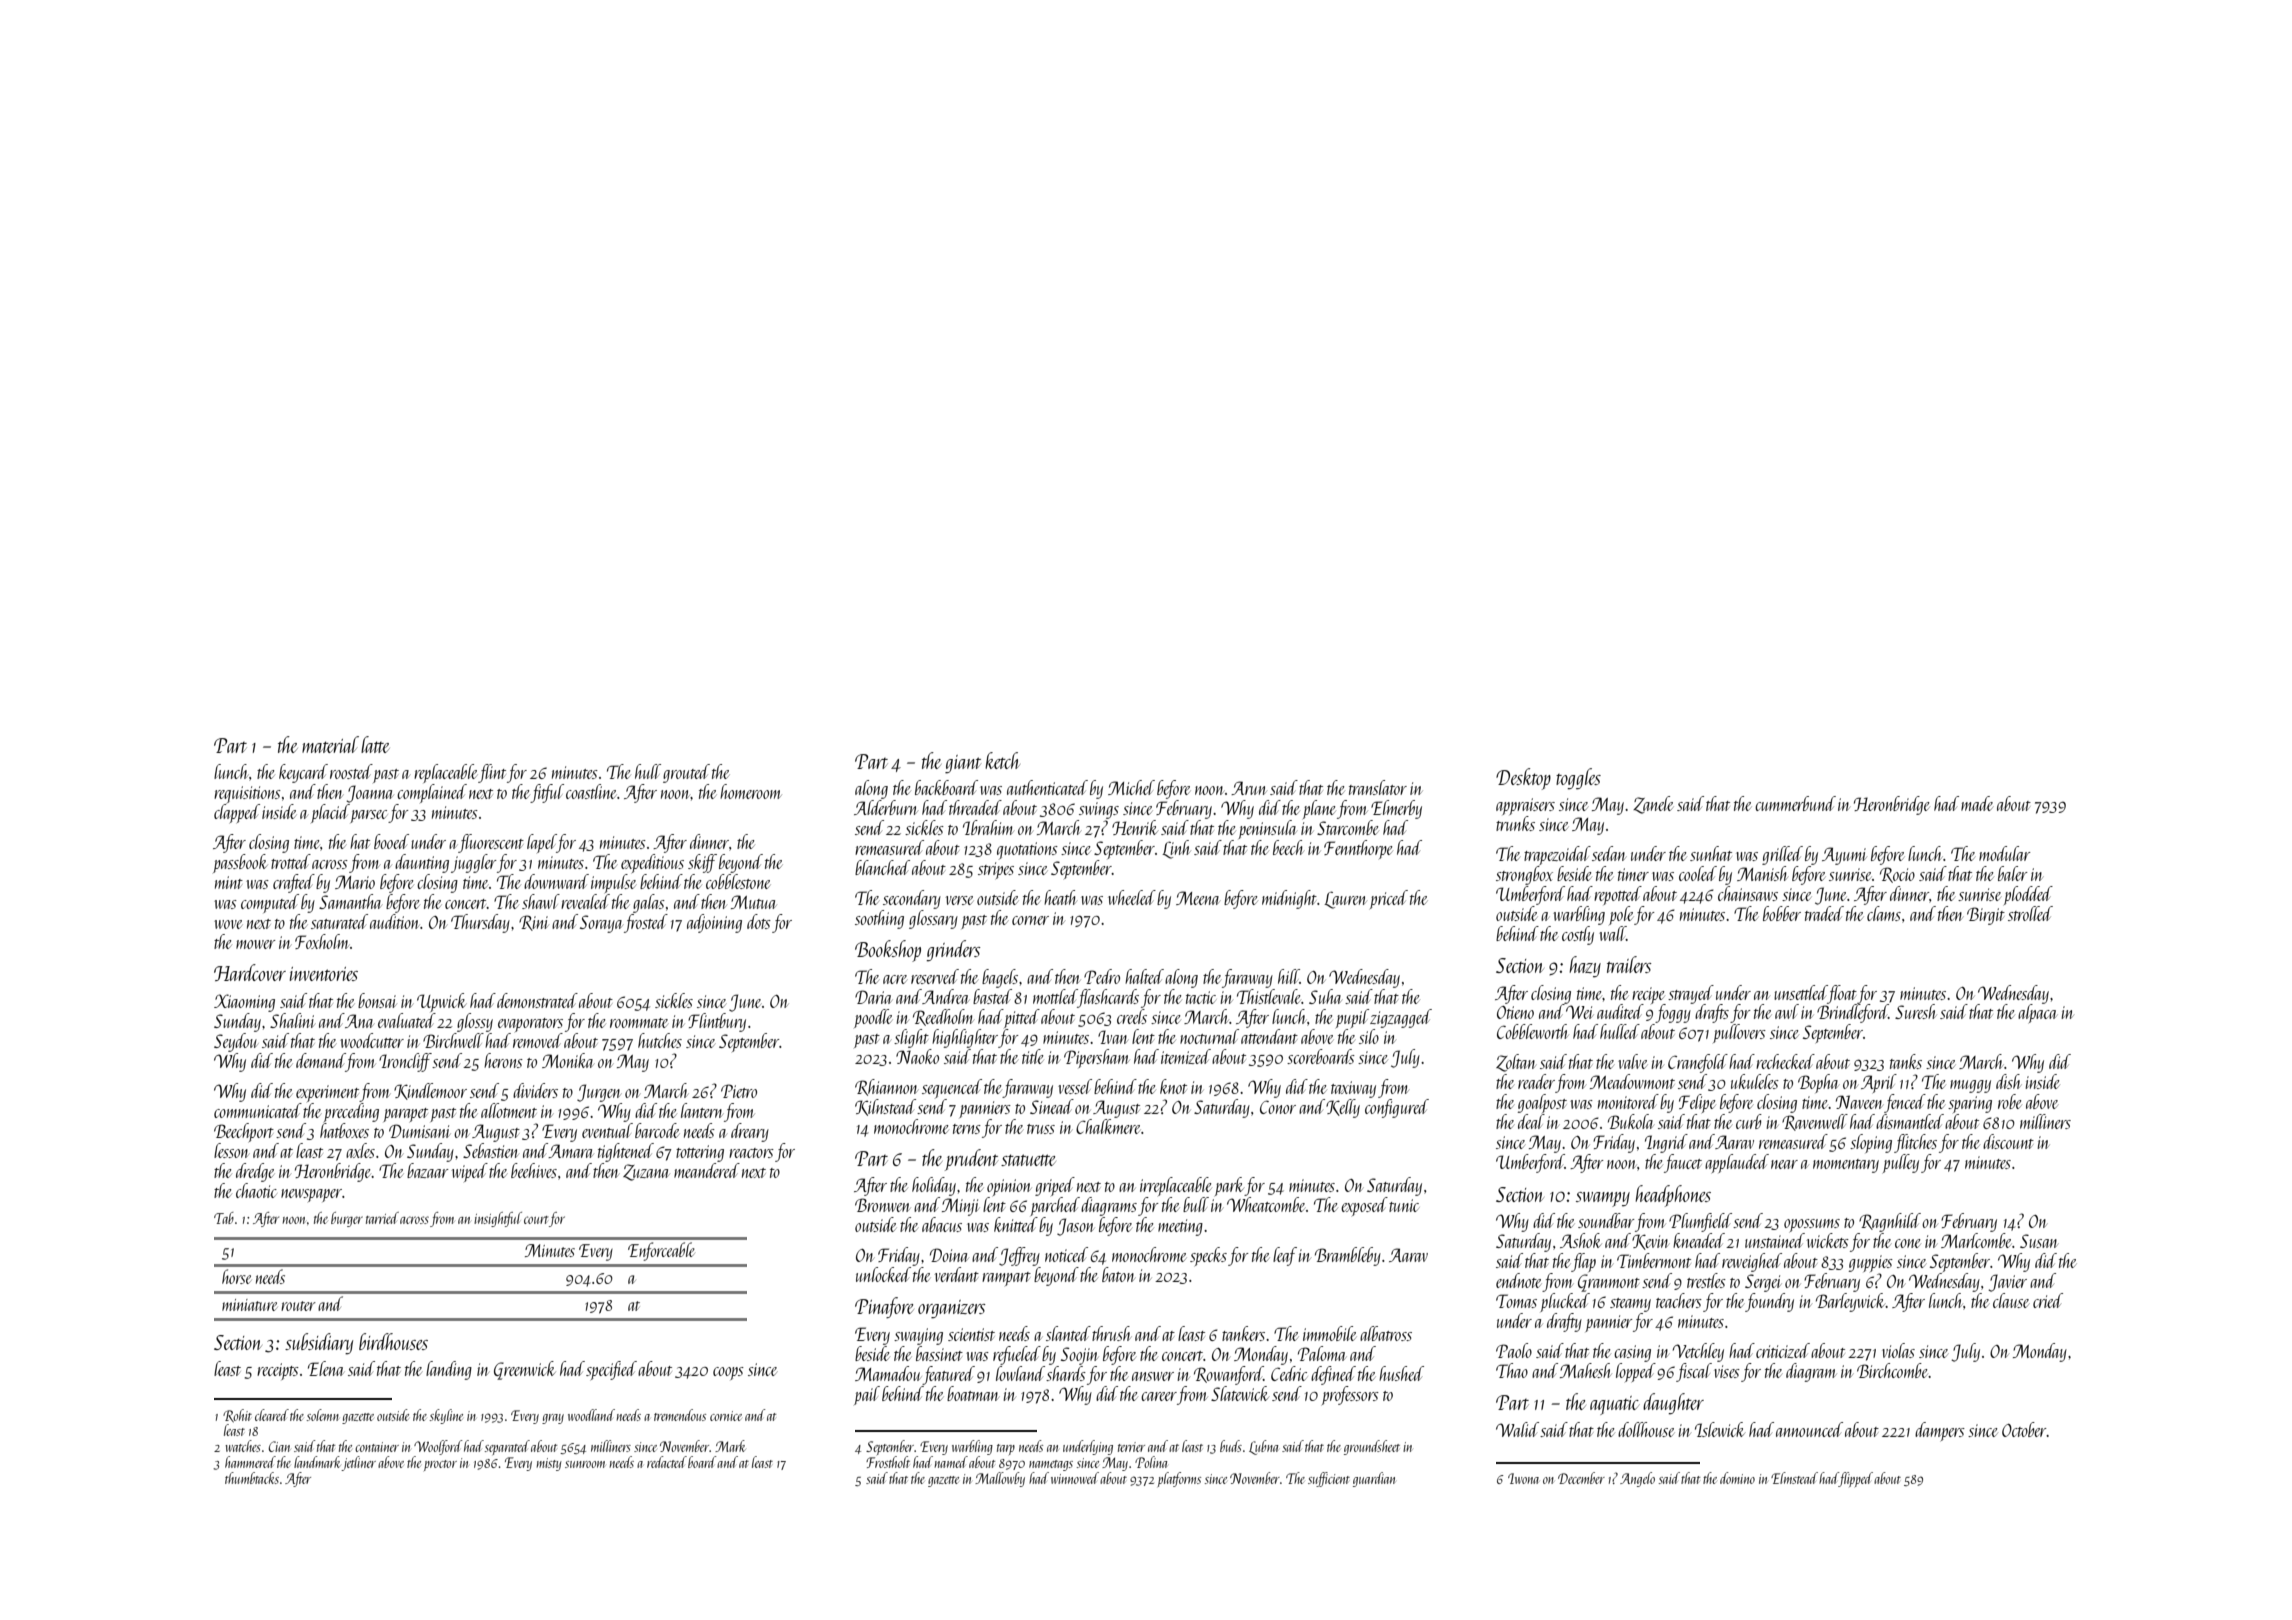  What do you see at coordinates (1853, 1013) in the image?
I see `Brindleford` at bounding box center [1853, 1013].
